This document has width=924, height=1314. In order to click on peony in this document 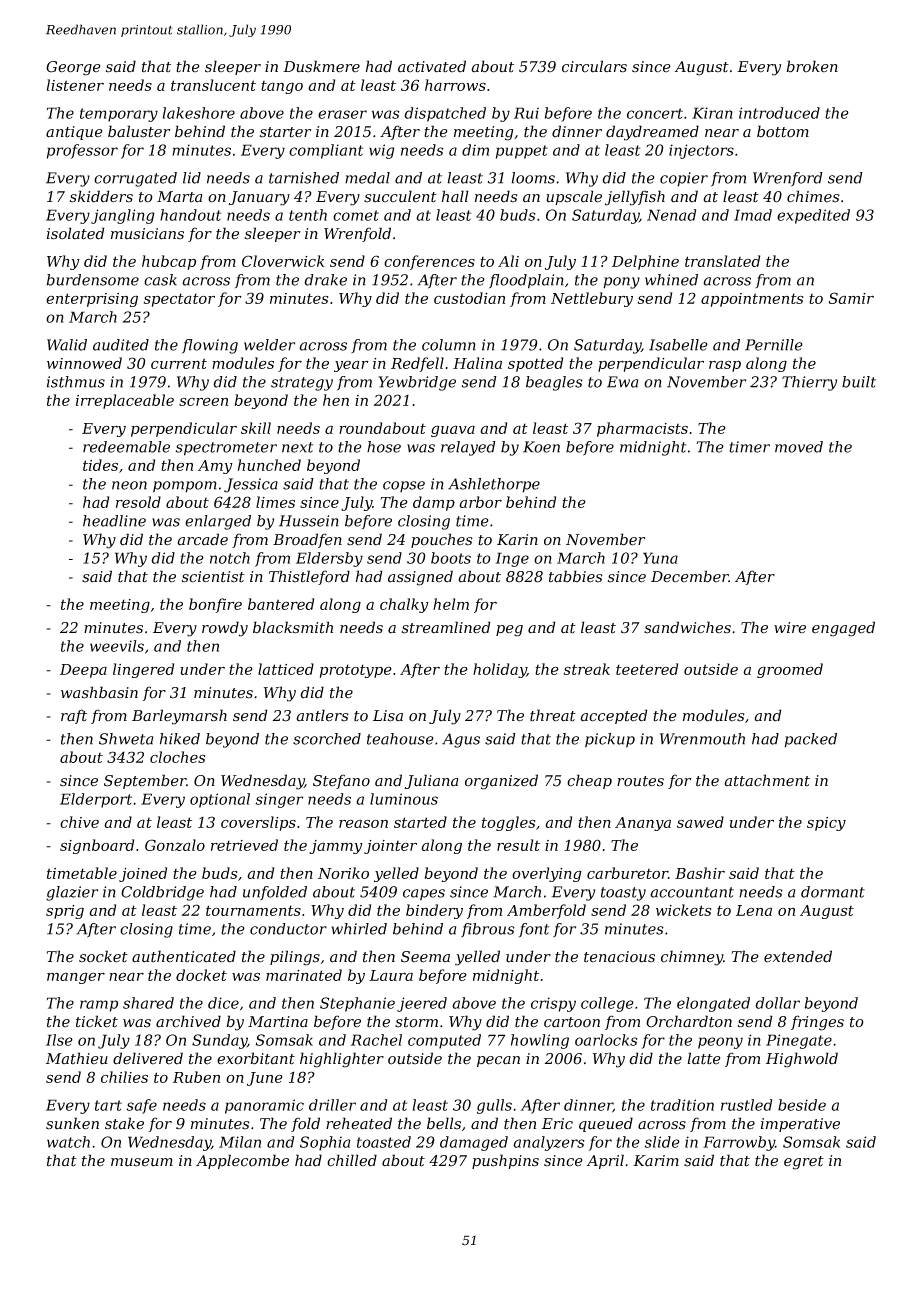, I will do `click(720, 1043)`.
